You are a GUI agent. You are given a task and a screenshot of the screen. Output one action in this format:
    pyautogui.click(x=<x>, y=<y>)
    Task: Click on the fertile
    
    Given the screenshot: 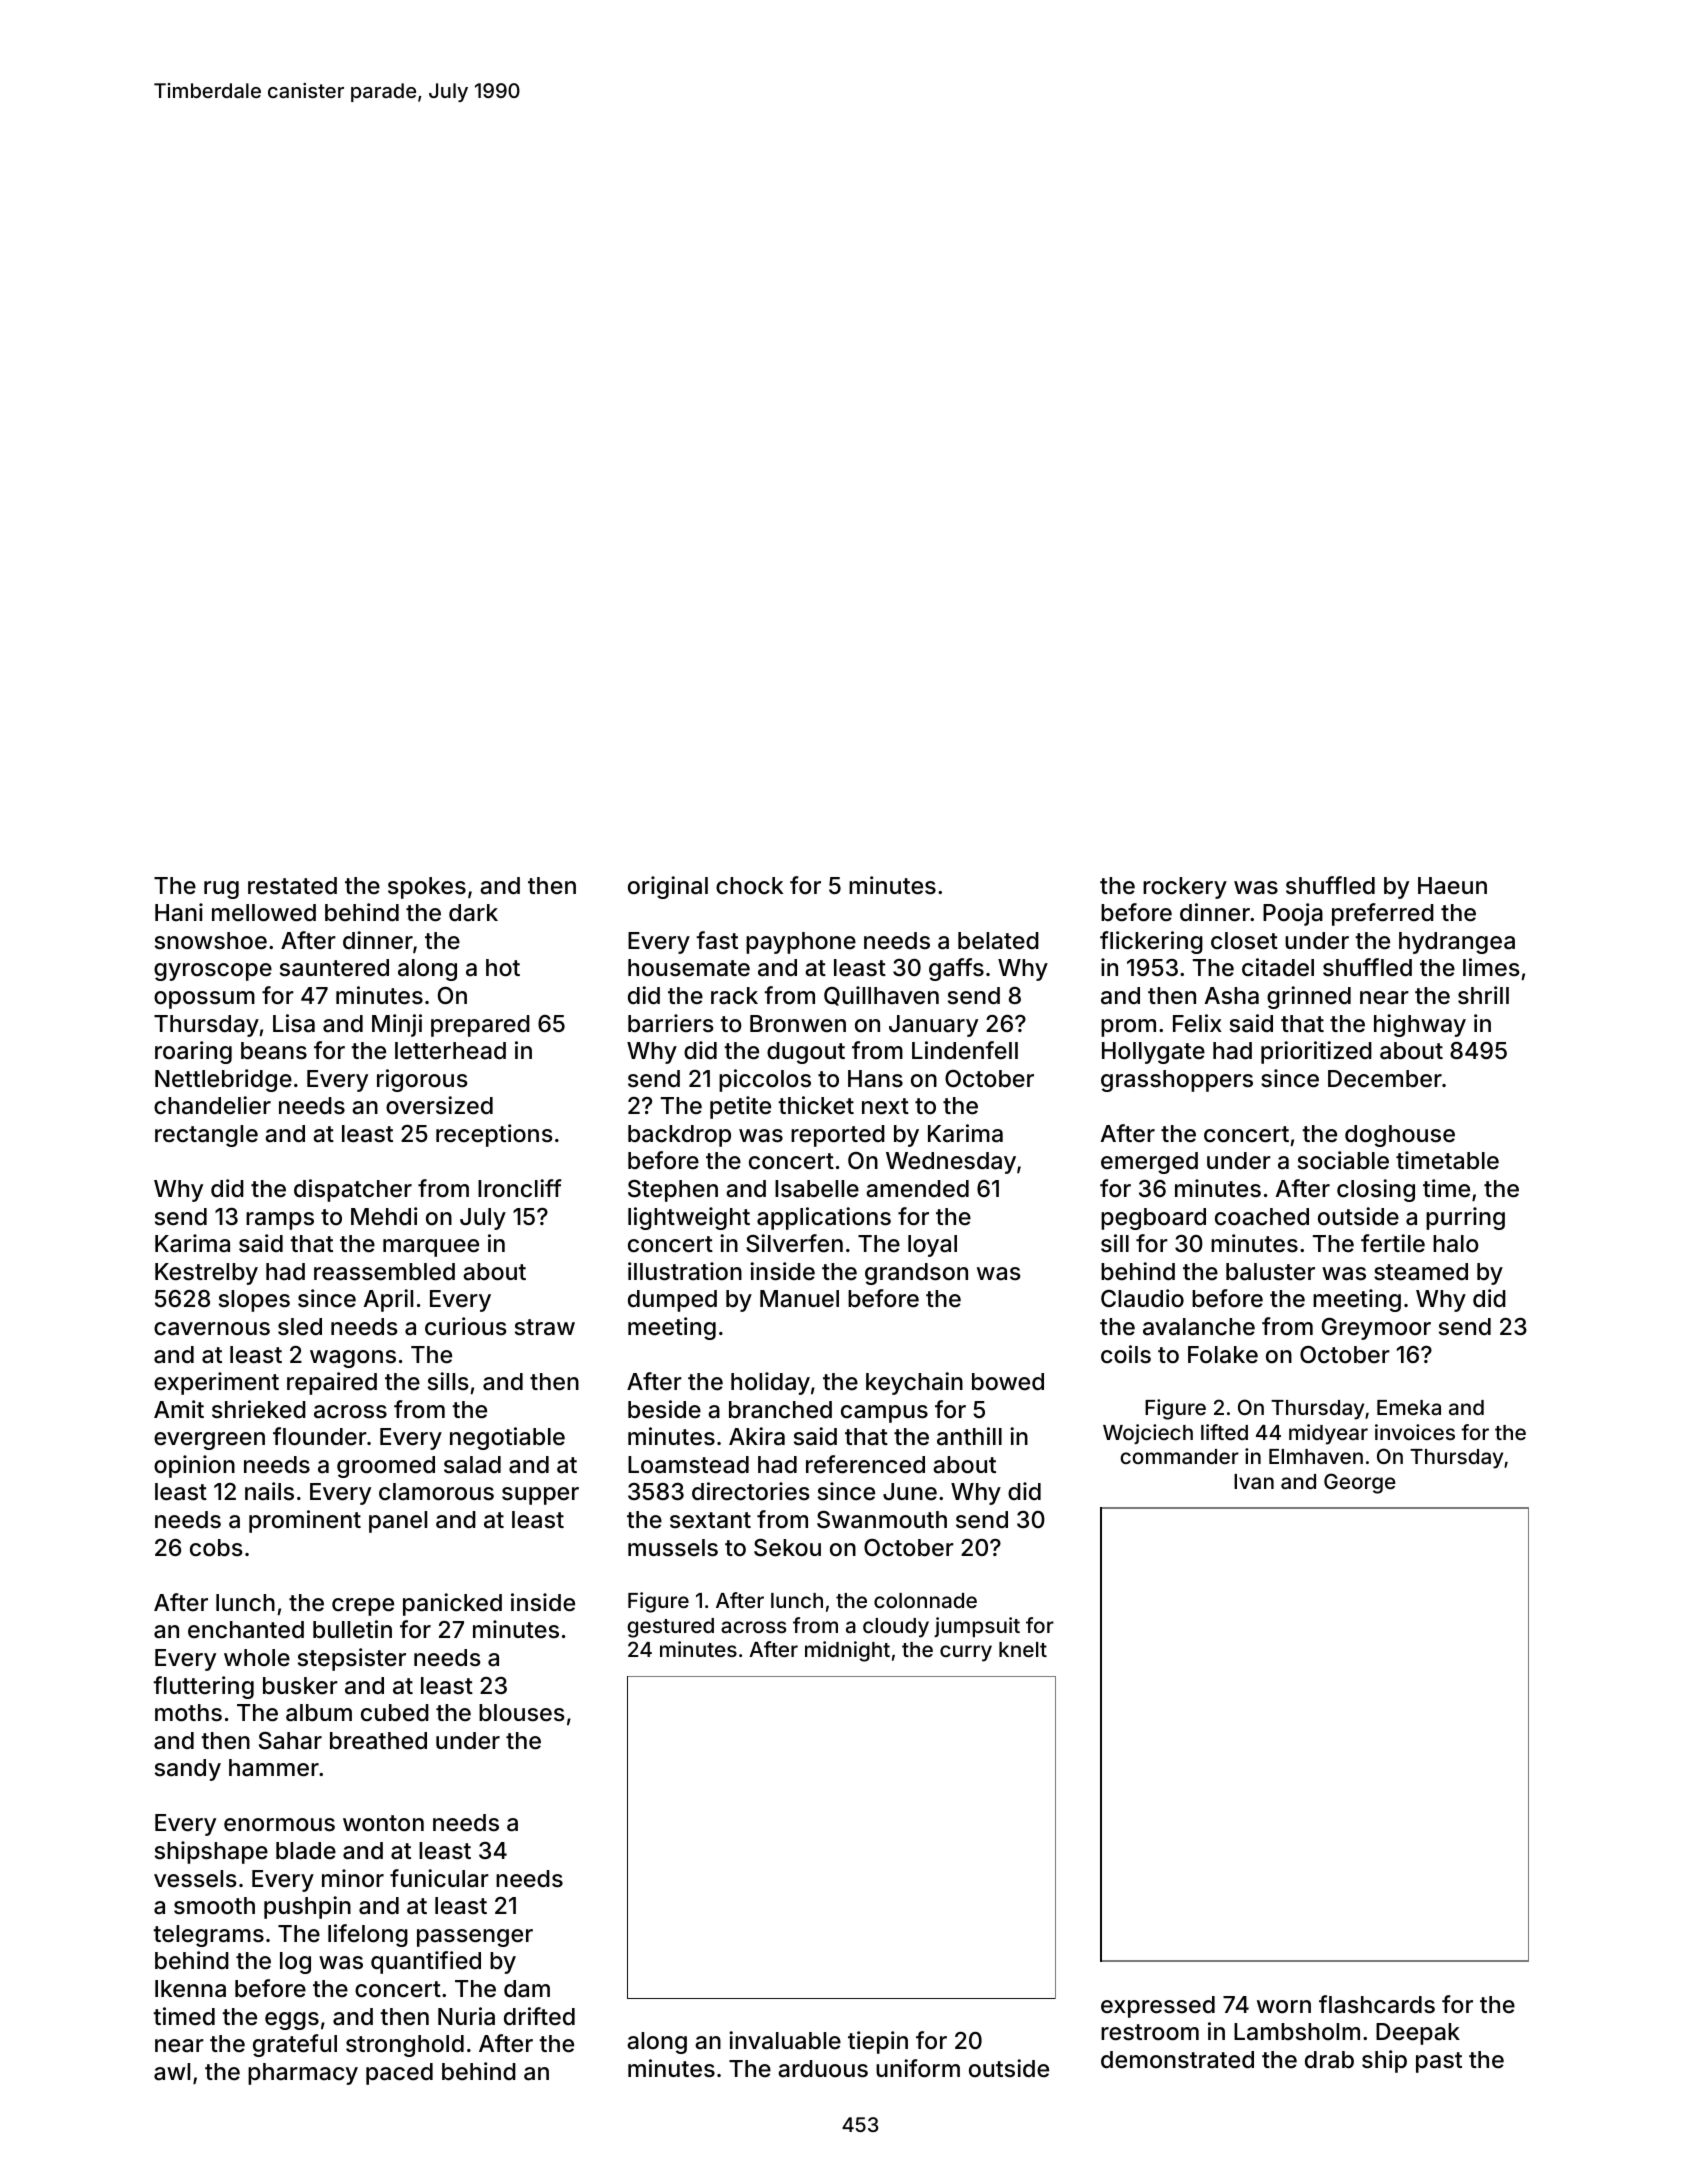 What is the action you would take?
    pyautogui.click(x=1393, y=1243)
